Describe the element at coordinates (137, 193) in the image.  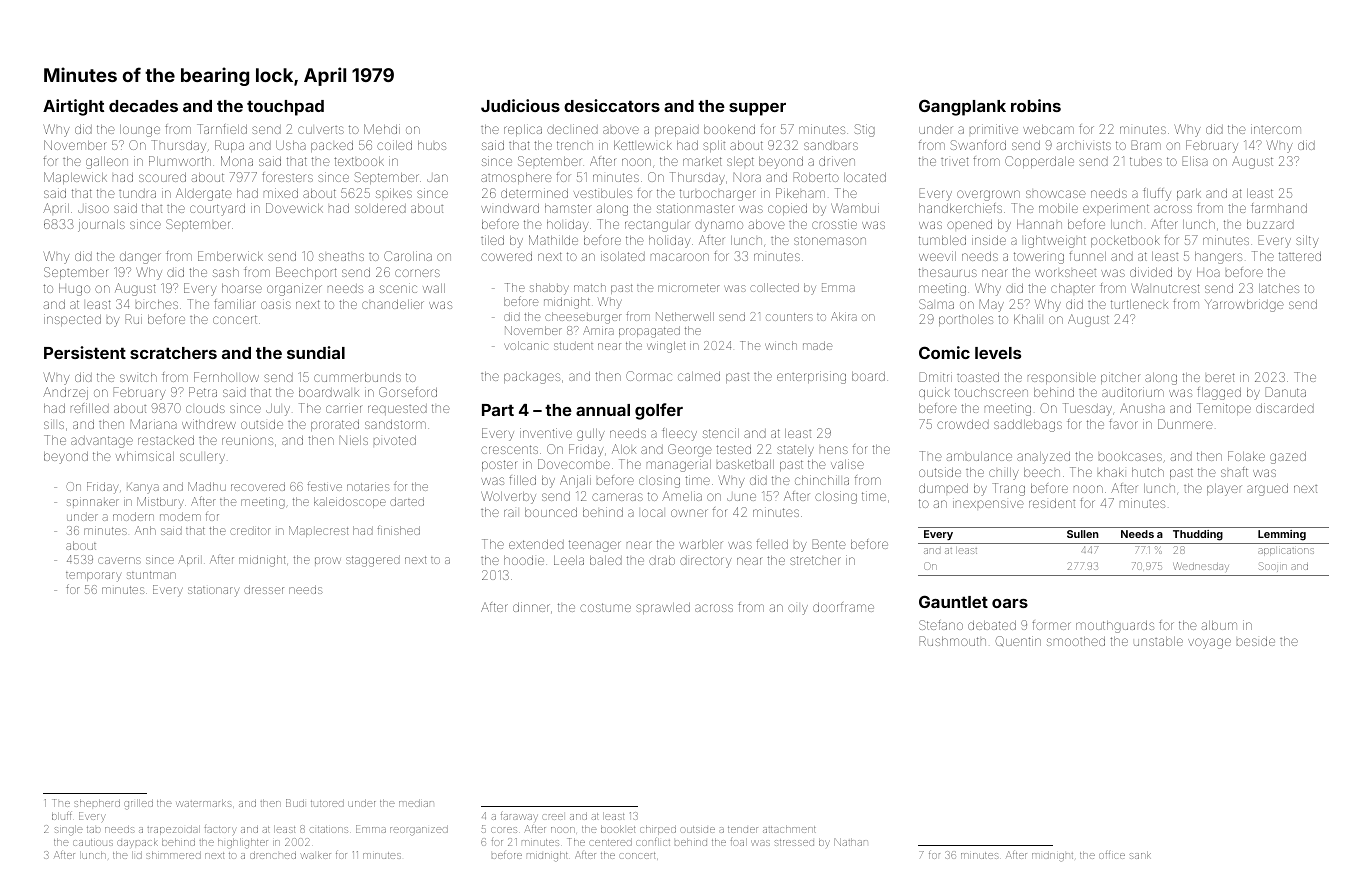
I see `tundra` at that location.
